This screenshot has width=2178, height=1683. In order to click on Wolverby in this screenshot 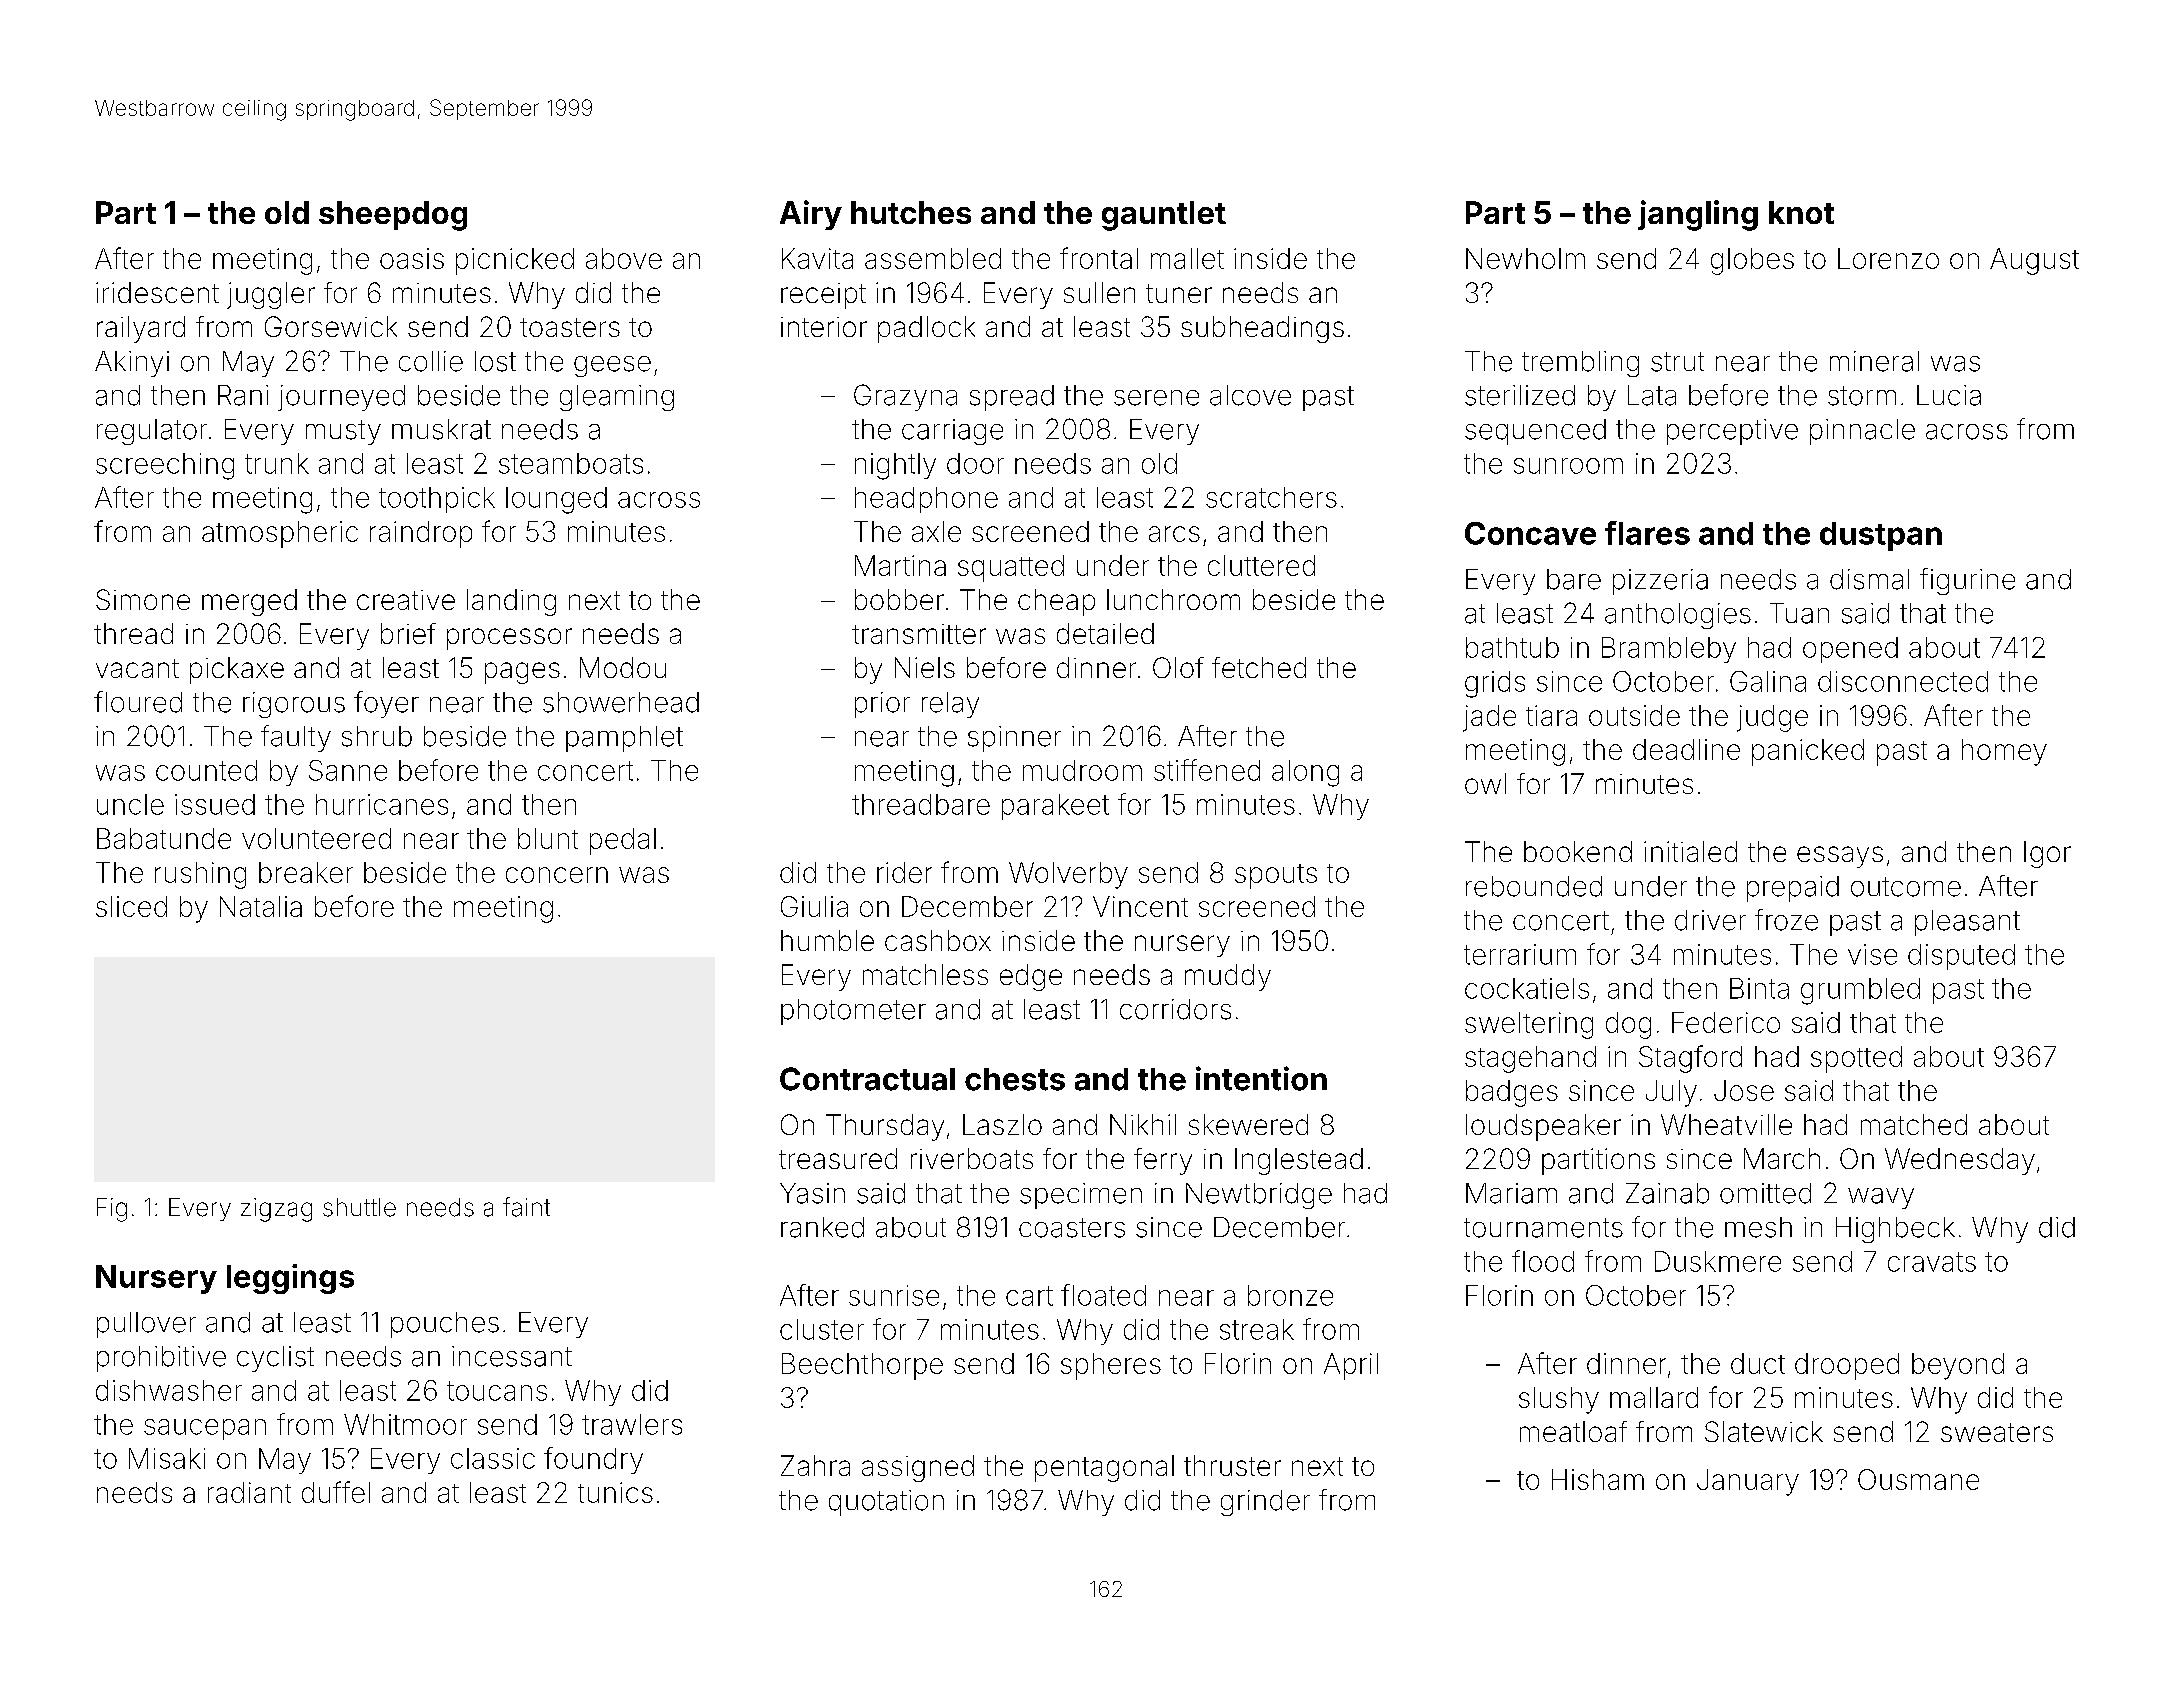, I will do `click(1068, 875)`.
